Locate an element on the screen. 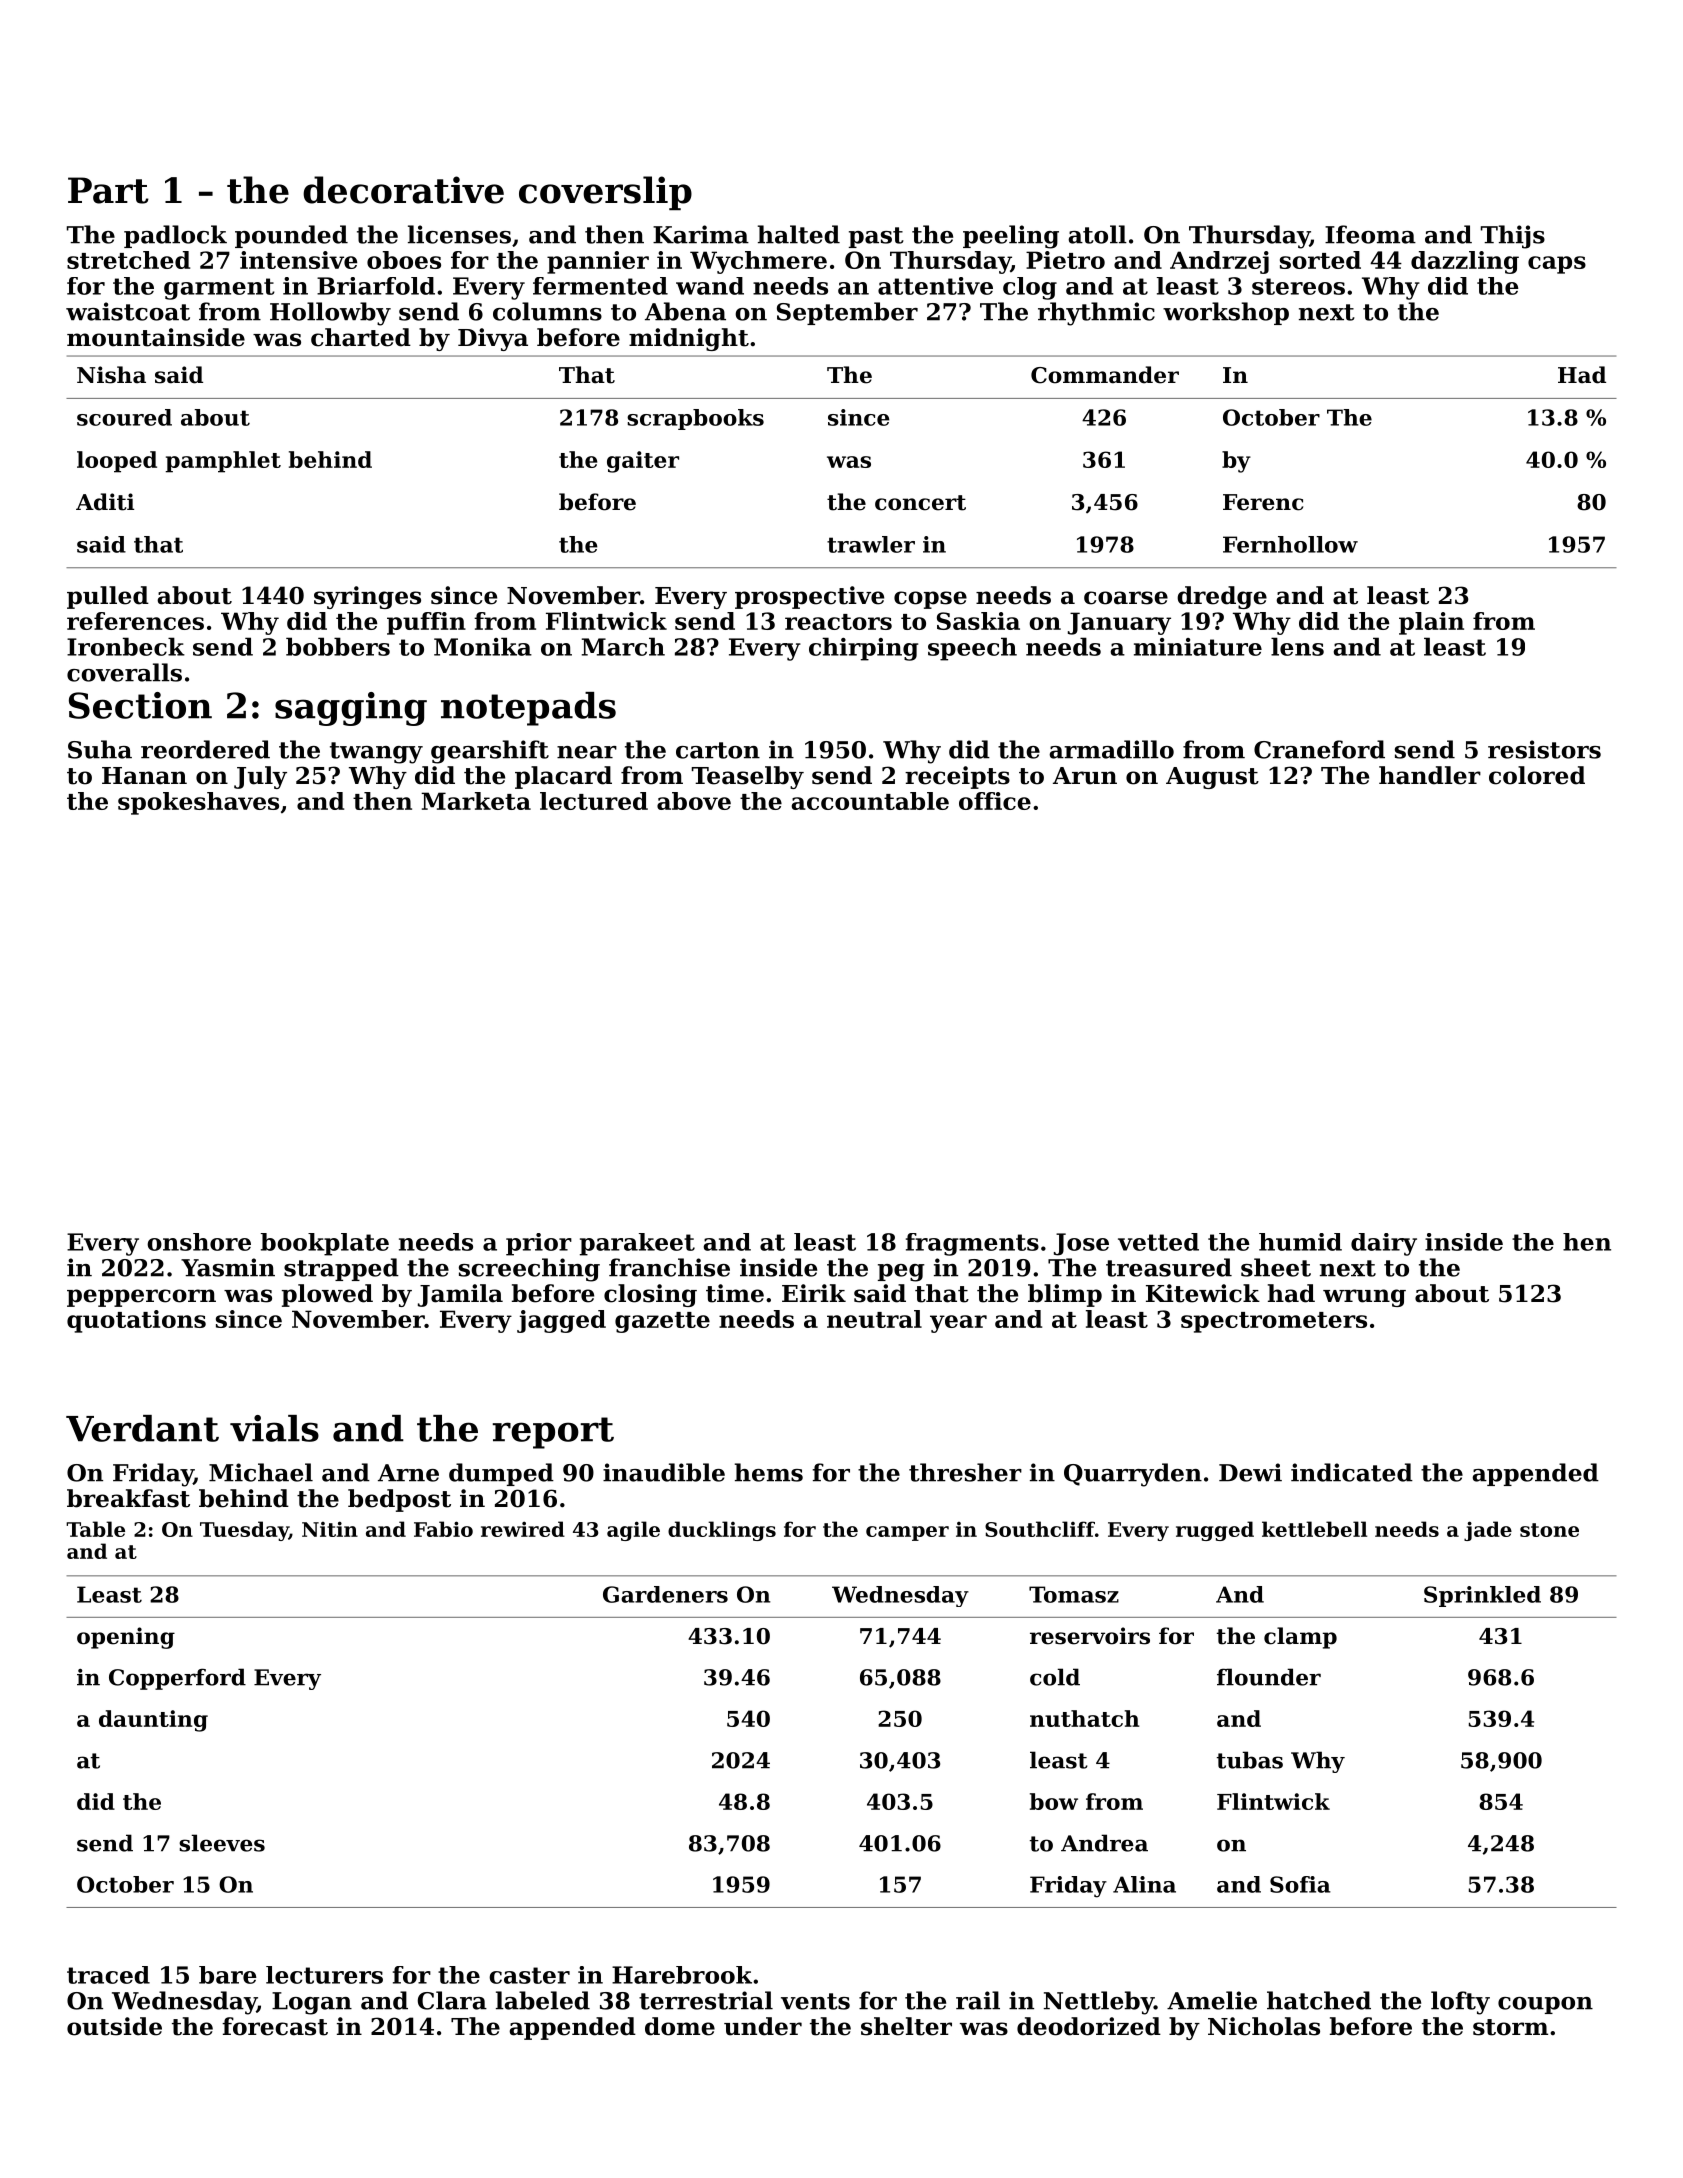 This screenshot has width=1683, height=2178. fragments is located at coordinates (972, 1244).
